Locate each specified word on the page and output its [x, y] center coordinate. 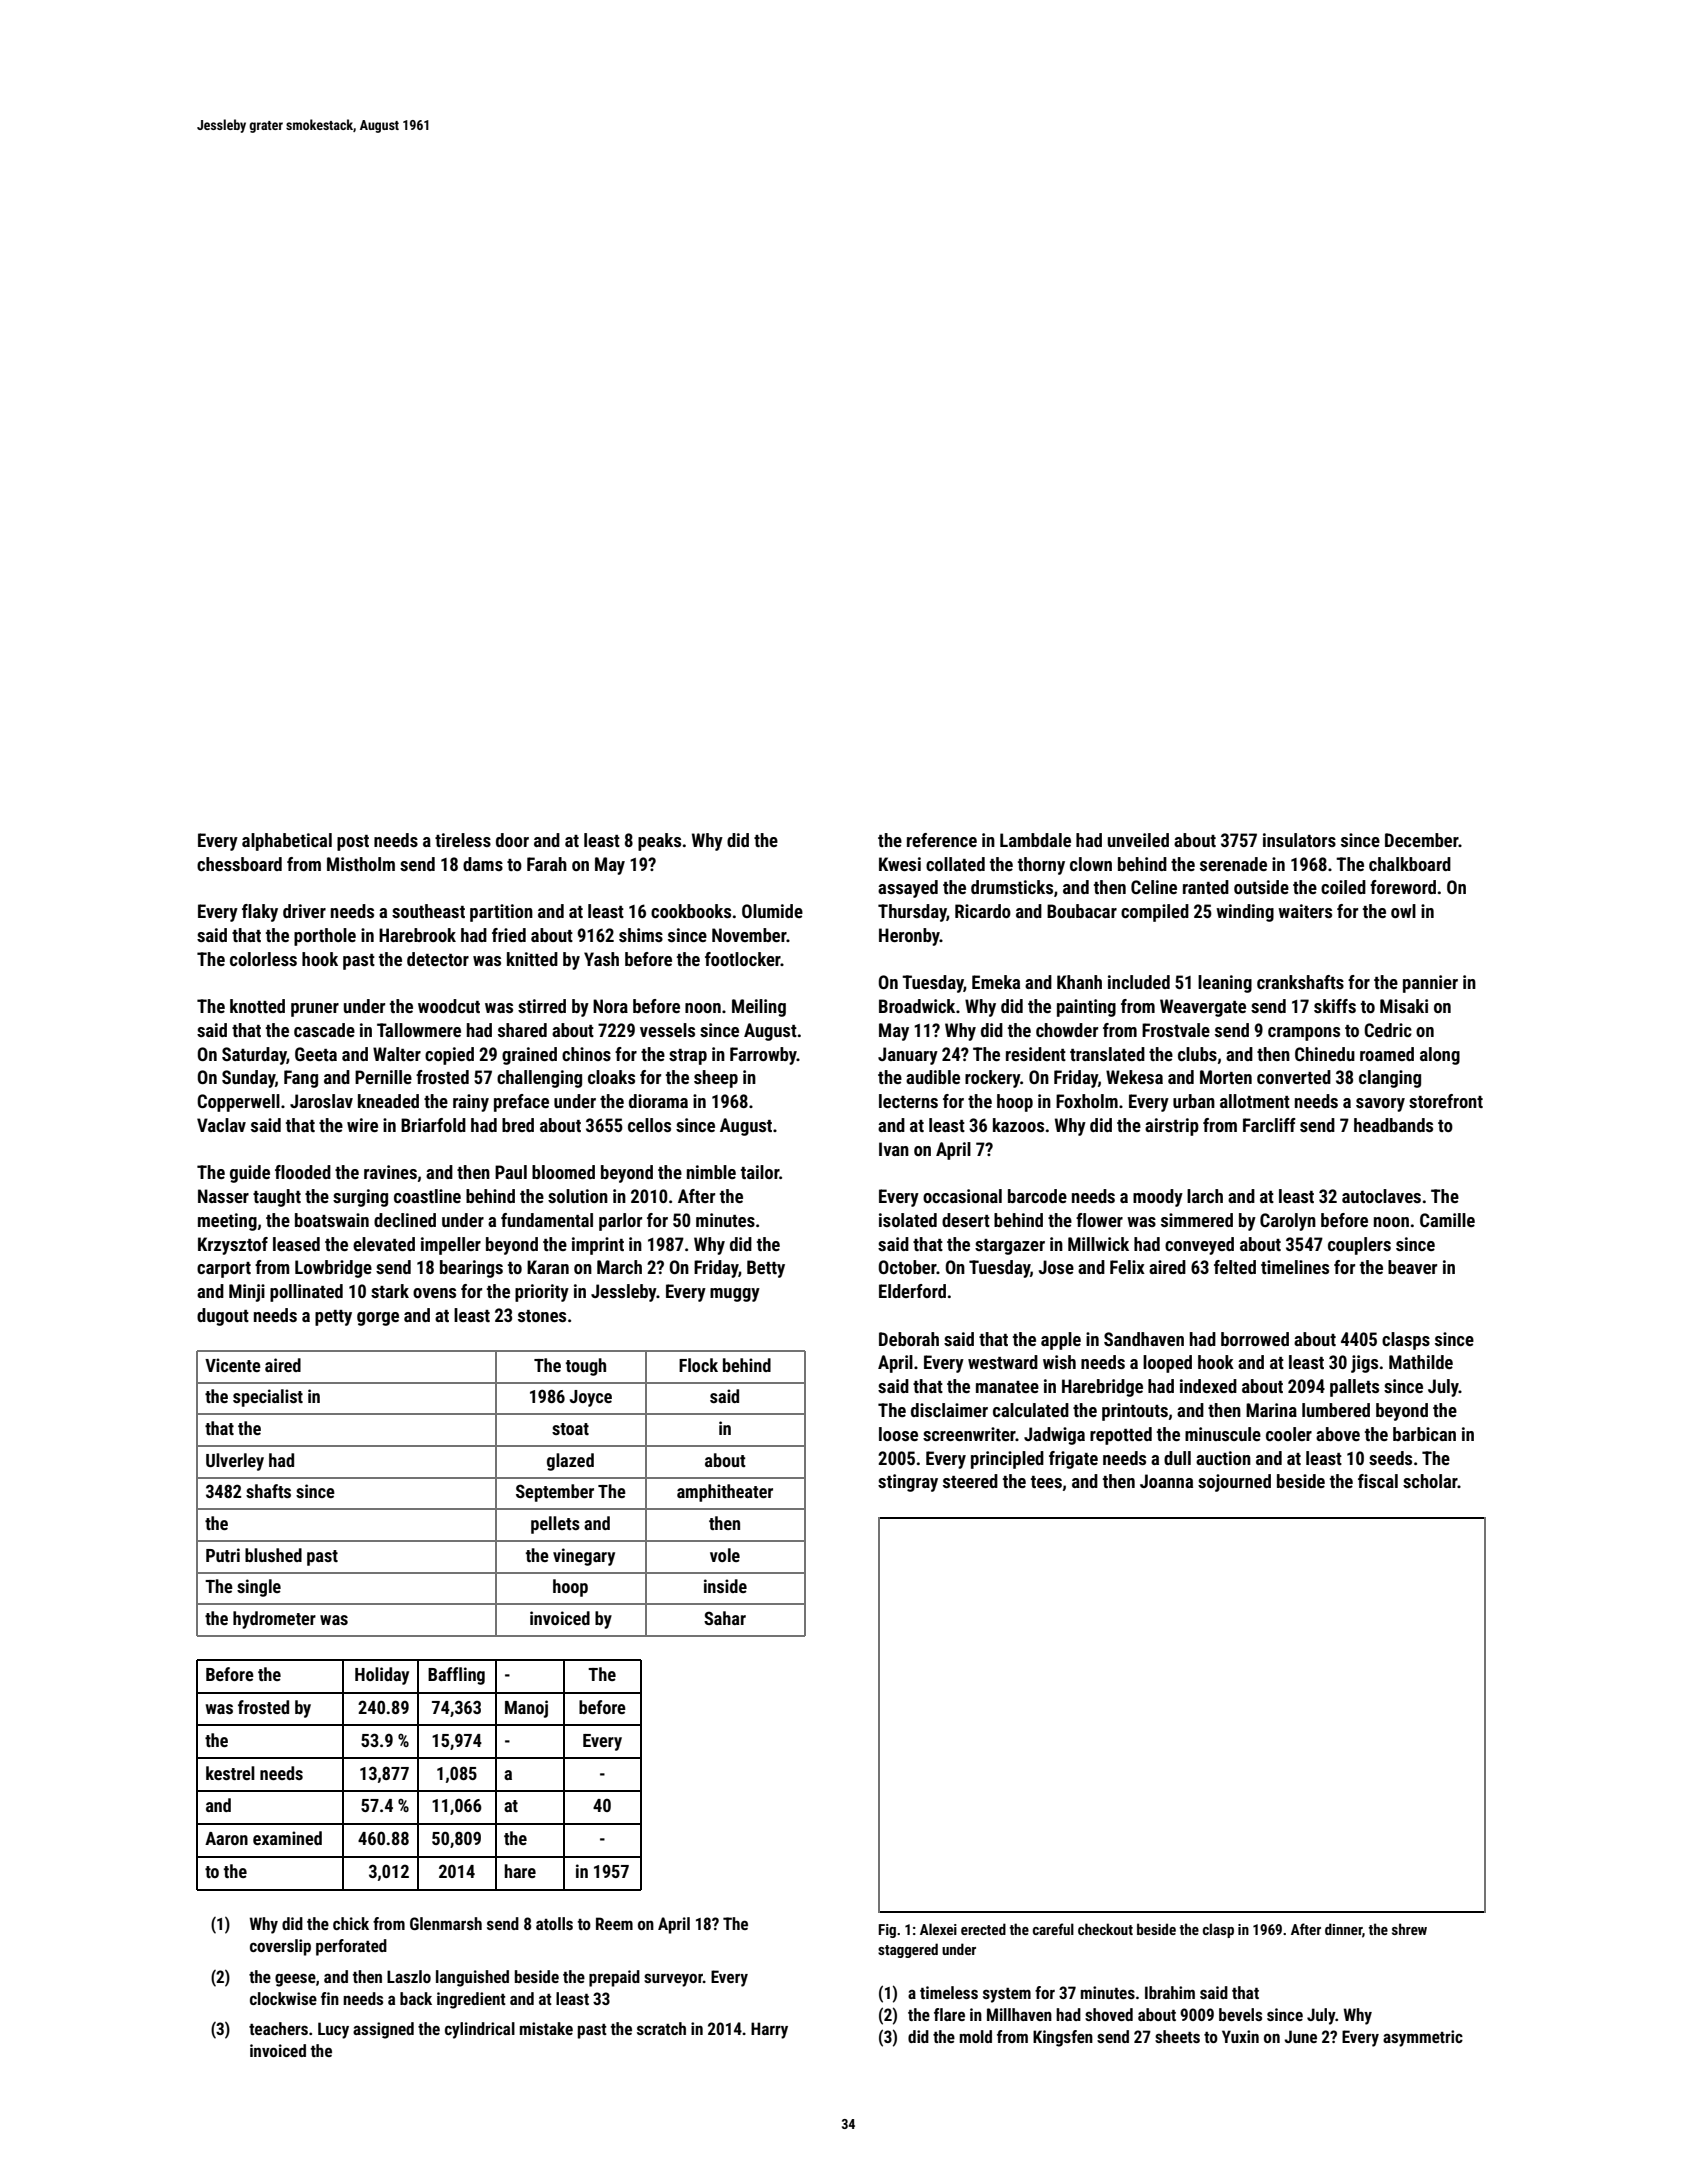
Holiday [382, 1676]
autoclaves [1381, 1196]
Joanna [1166, 1481]
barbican [1424, 1434]
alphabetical [287, 842]
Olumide [772, 911]
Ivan [894, 1149]
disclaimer [949, 1410]
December [1422, 840]
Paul [511, 1172]
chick [351, 1923]
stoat [570, 1429]
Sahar [725, 1618]
